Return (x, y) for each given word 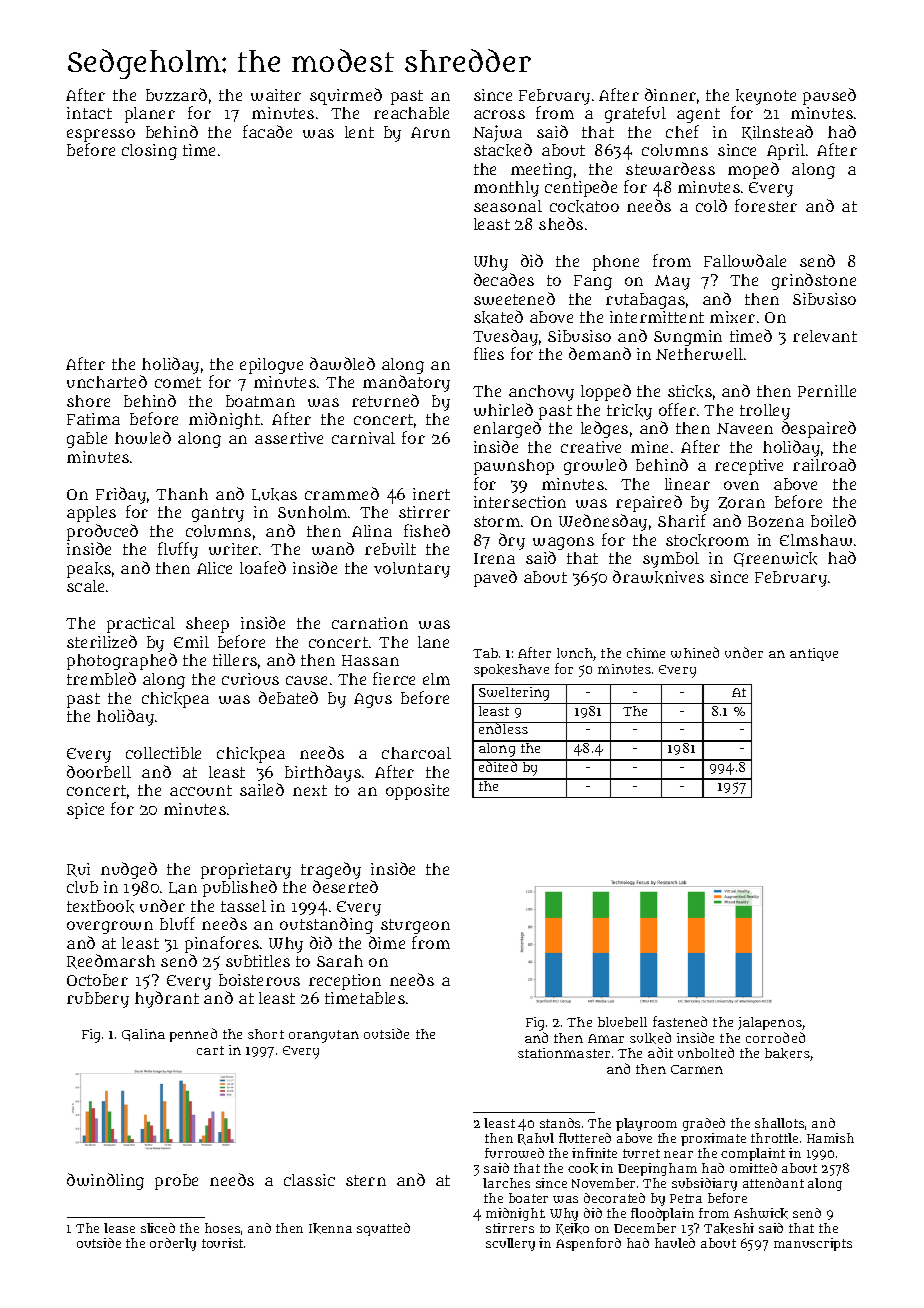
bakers (787, 1053)
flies (489, 353)
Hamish (830, 1138)
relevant (825, 336)
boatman (260, 401)
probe (176, 1182)
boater (528, 1198)
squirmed (346, 96)
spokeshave (511, 670)
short (266, 1034)
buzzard (176, 94)
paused (829, 96)
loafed (263, 567)
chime (646, 653)
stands (560, 1123)
